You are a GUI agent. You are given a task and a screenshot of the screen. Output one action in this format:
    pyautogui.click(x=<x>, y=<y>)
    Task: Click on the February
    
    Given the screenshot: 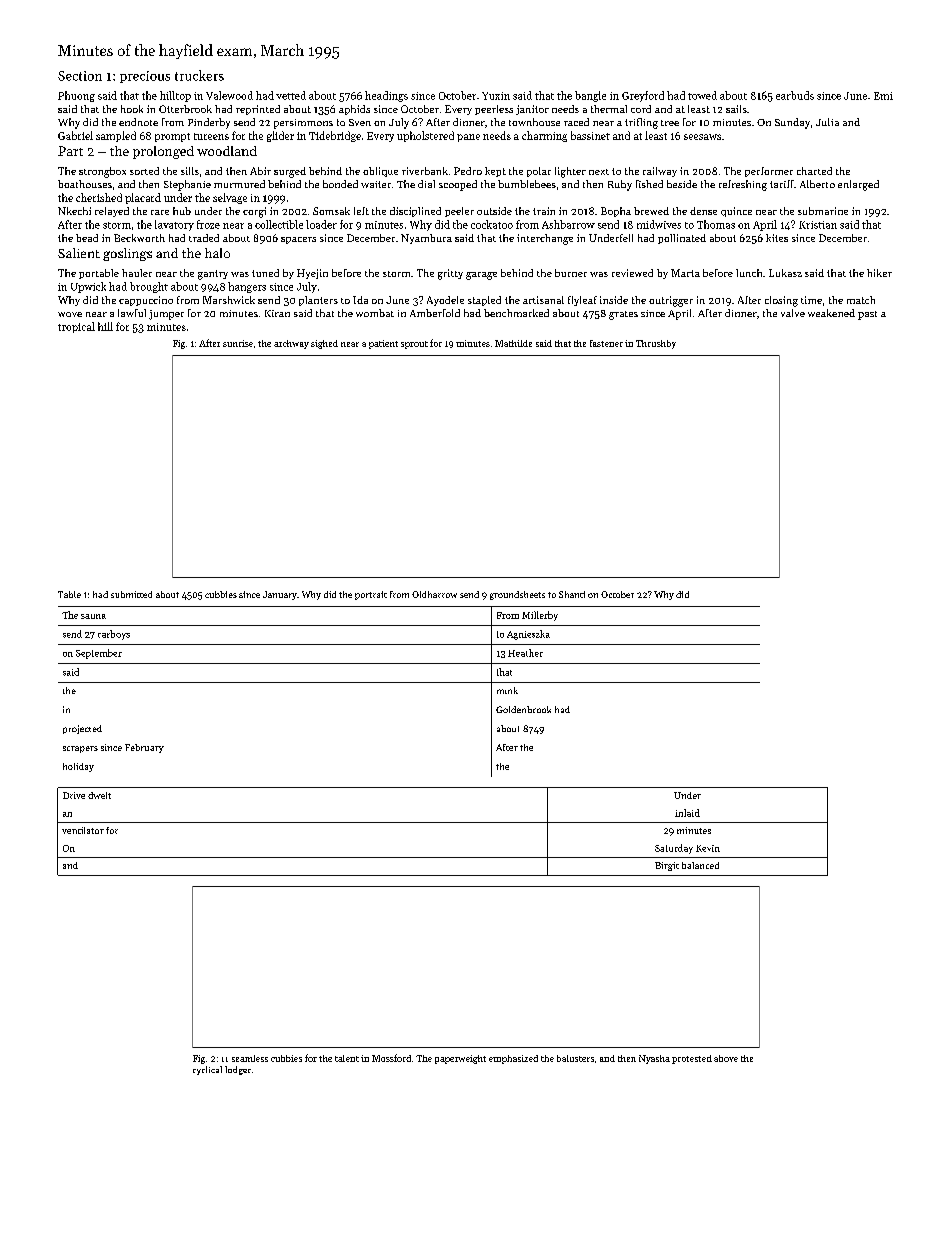 What is the action you would take?
    pyautogui.click(x=144, y=748)
